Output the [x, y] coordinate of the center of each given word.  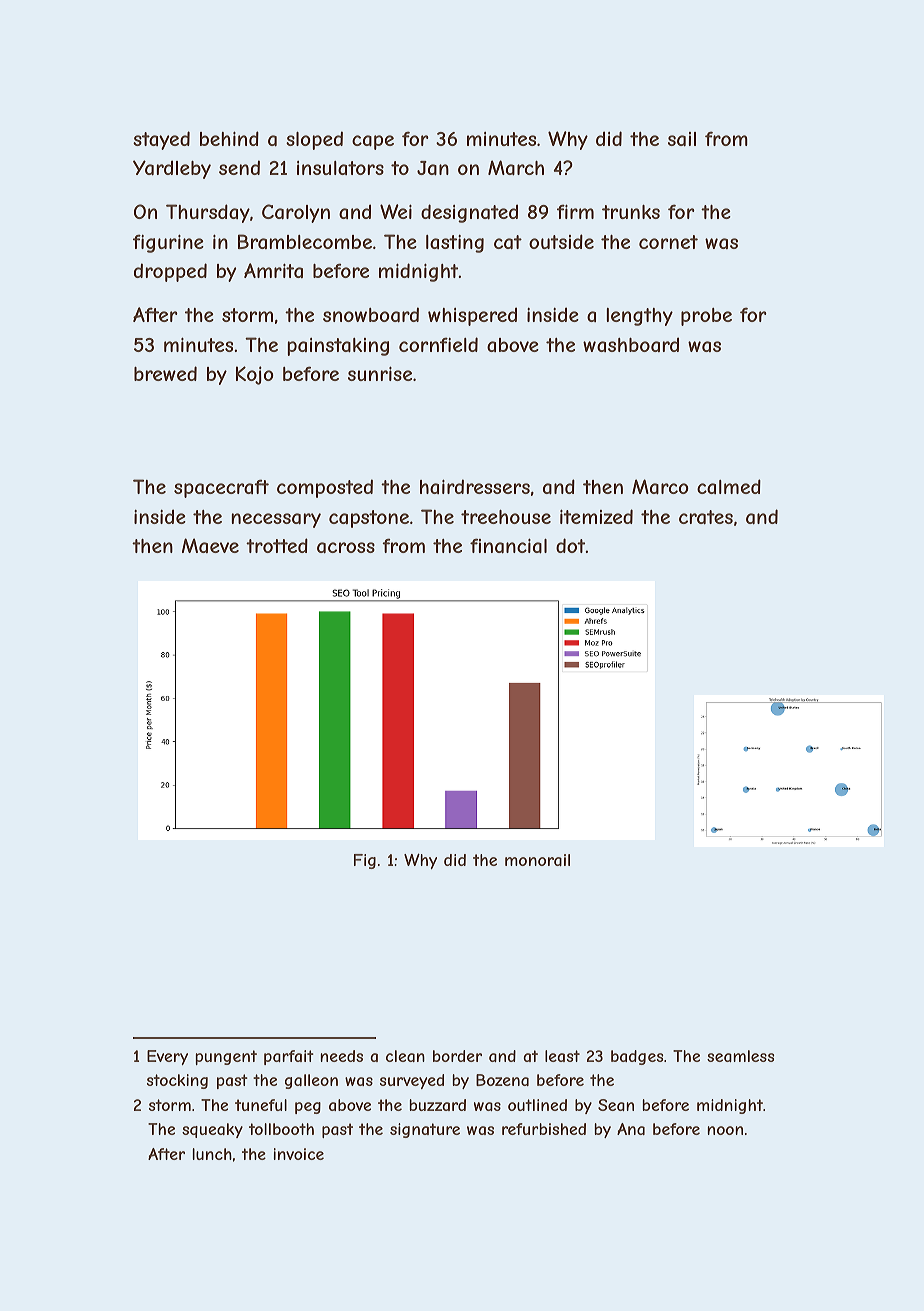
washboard [631, 344]
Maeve [210, 545]
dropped [170, 272]
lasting [455, 243]
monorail [537, 860]
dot [570, 545]
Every [167, 1057]
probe [706, 317]
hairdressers [475, 486]
